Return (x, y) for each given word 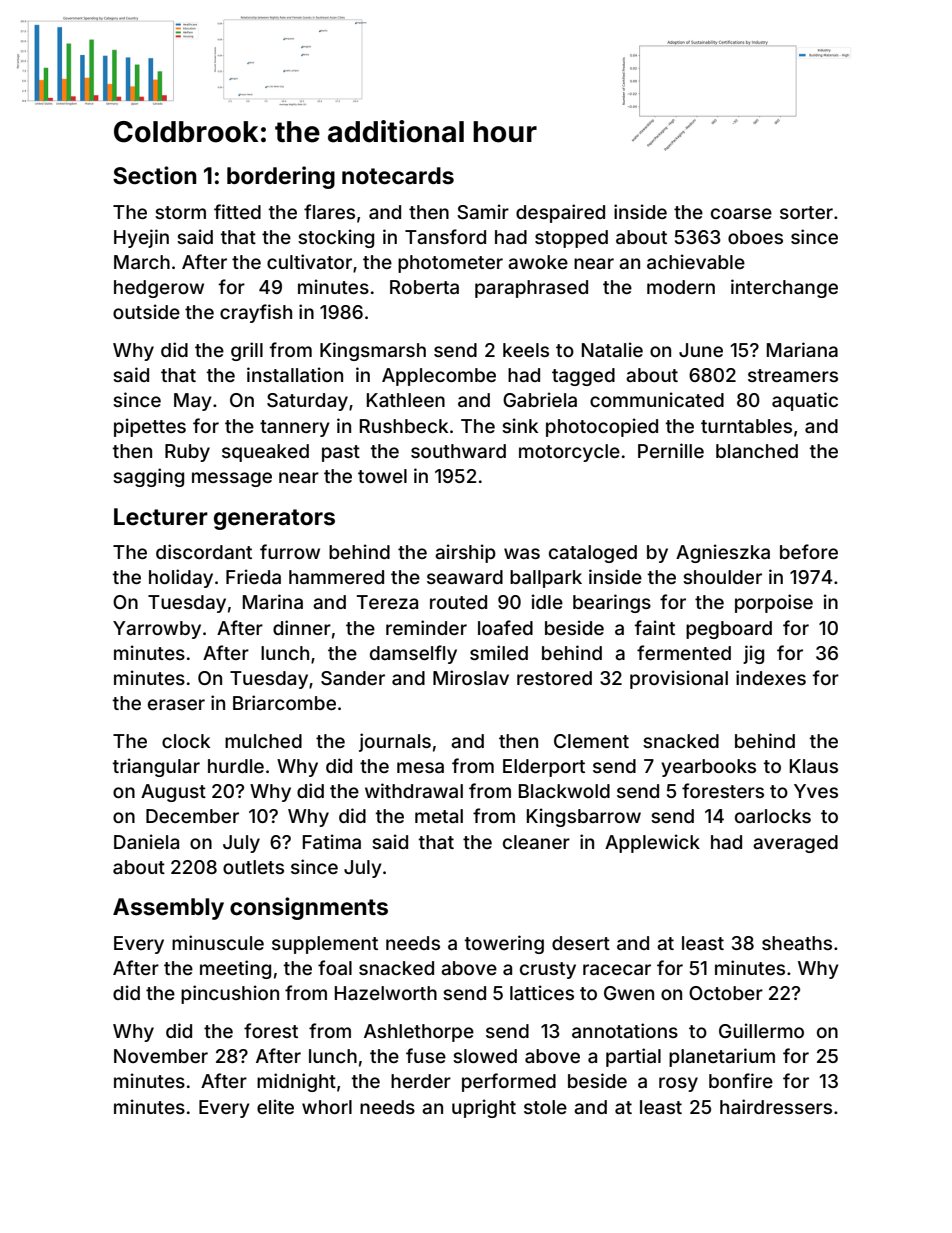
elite (275, 1106)
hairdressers (776, 1106)
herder (421, 1081)
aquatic (805, 401)
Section (154, 175)
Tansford (445, 236)
